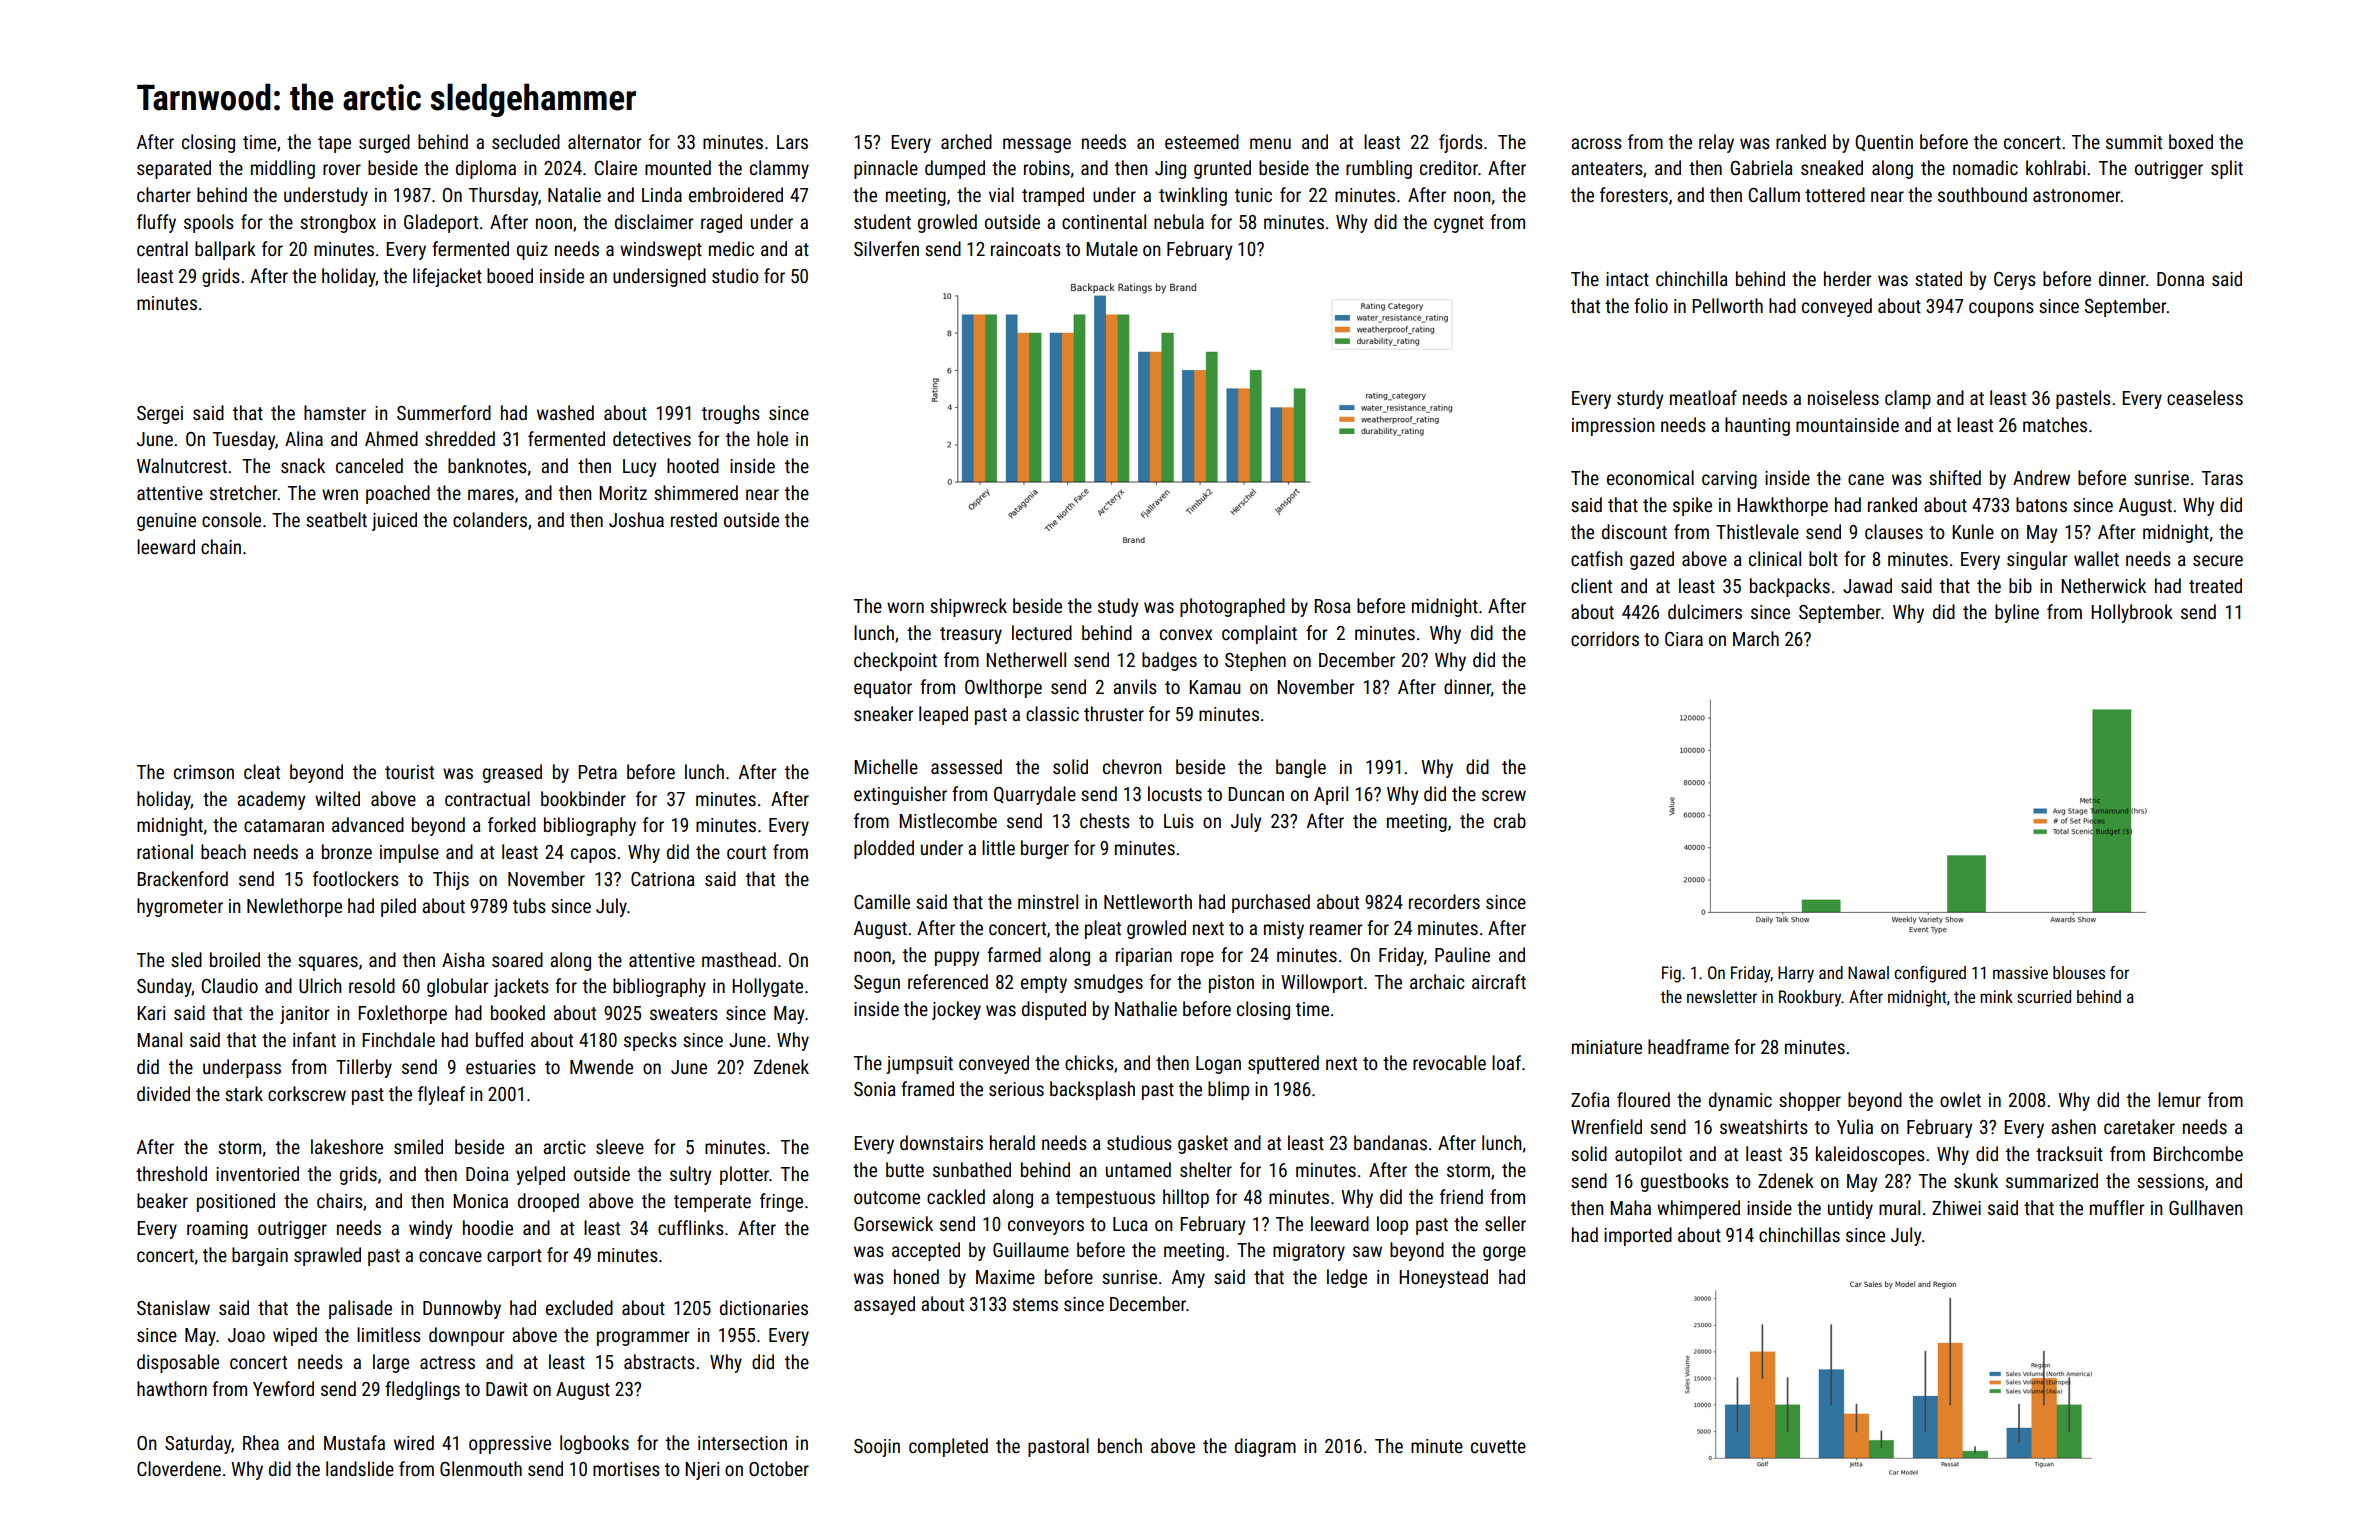 This document has width=2380, height=1540. What do you see at coordinates (1130, 1224) in the document?
I see `Luca` at bounding box center [1130, 1224].
